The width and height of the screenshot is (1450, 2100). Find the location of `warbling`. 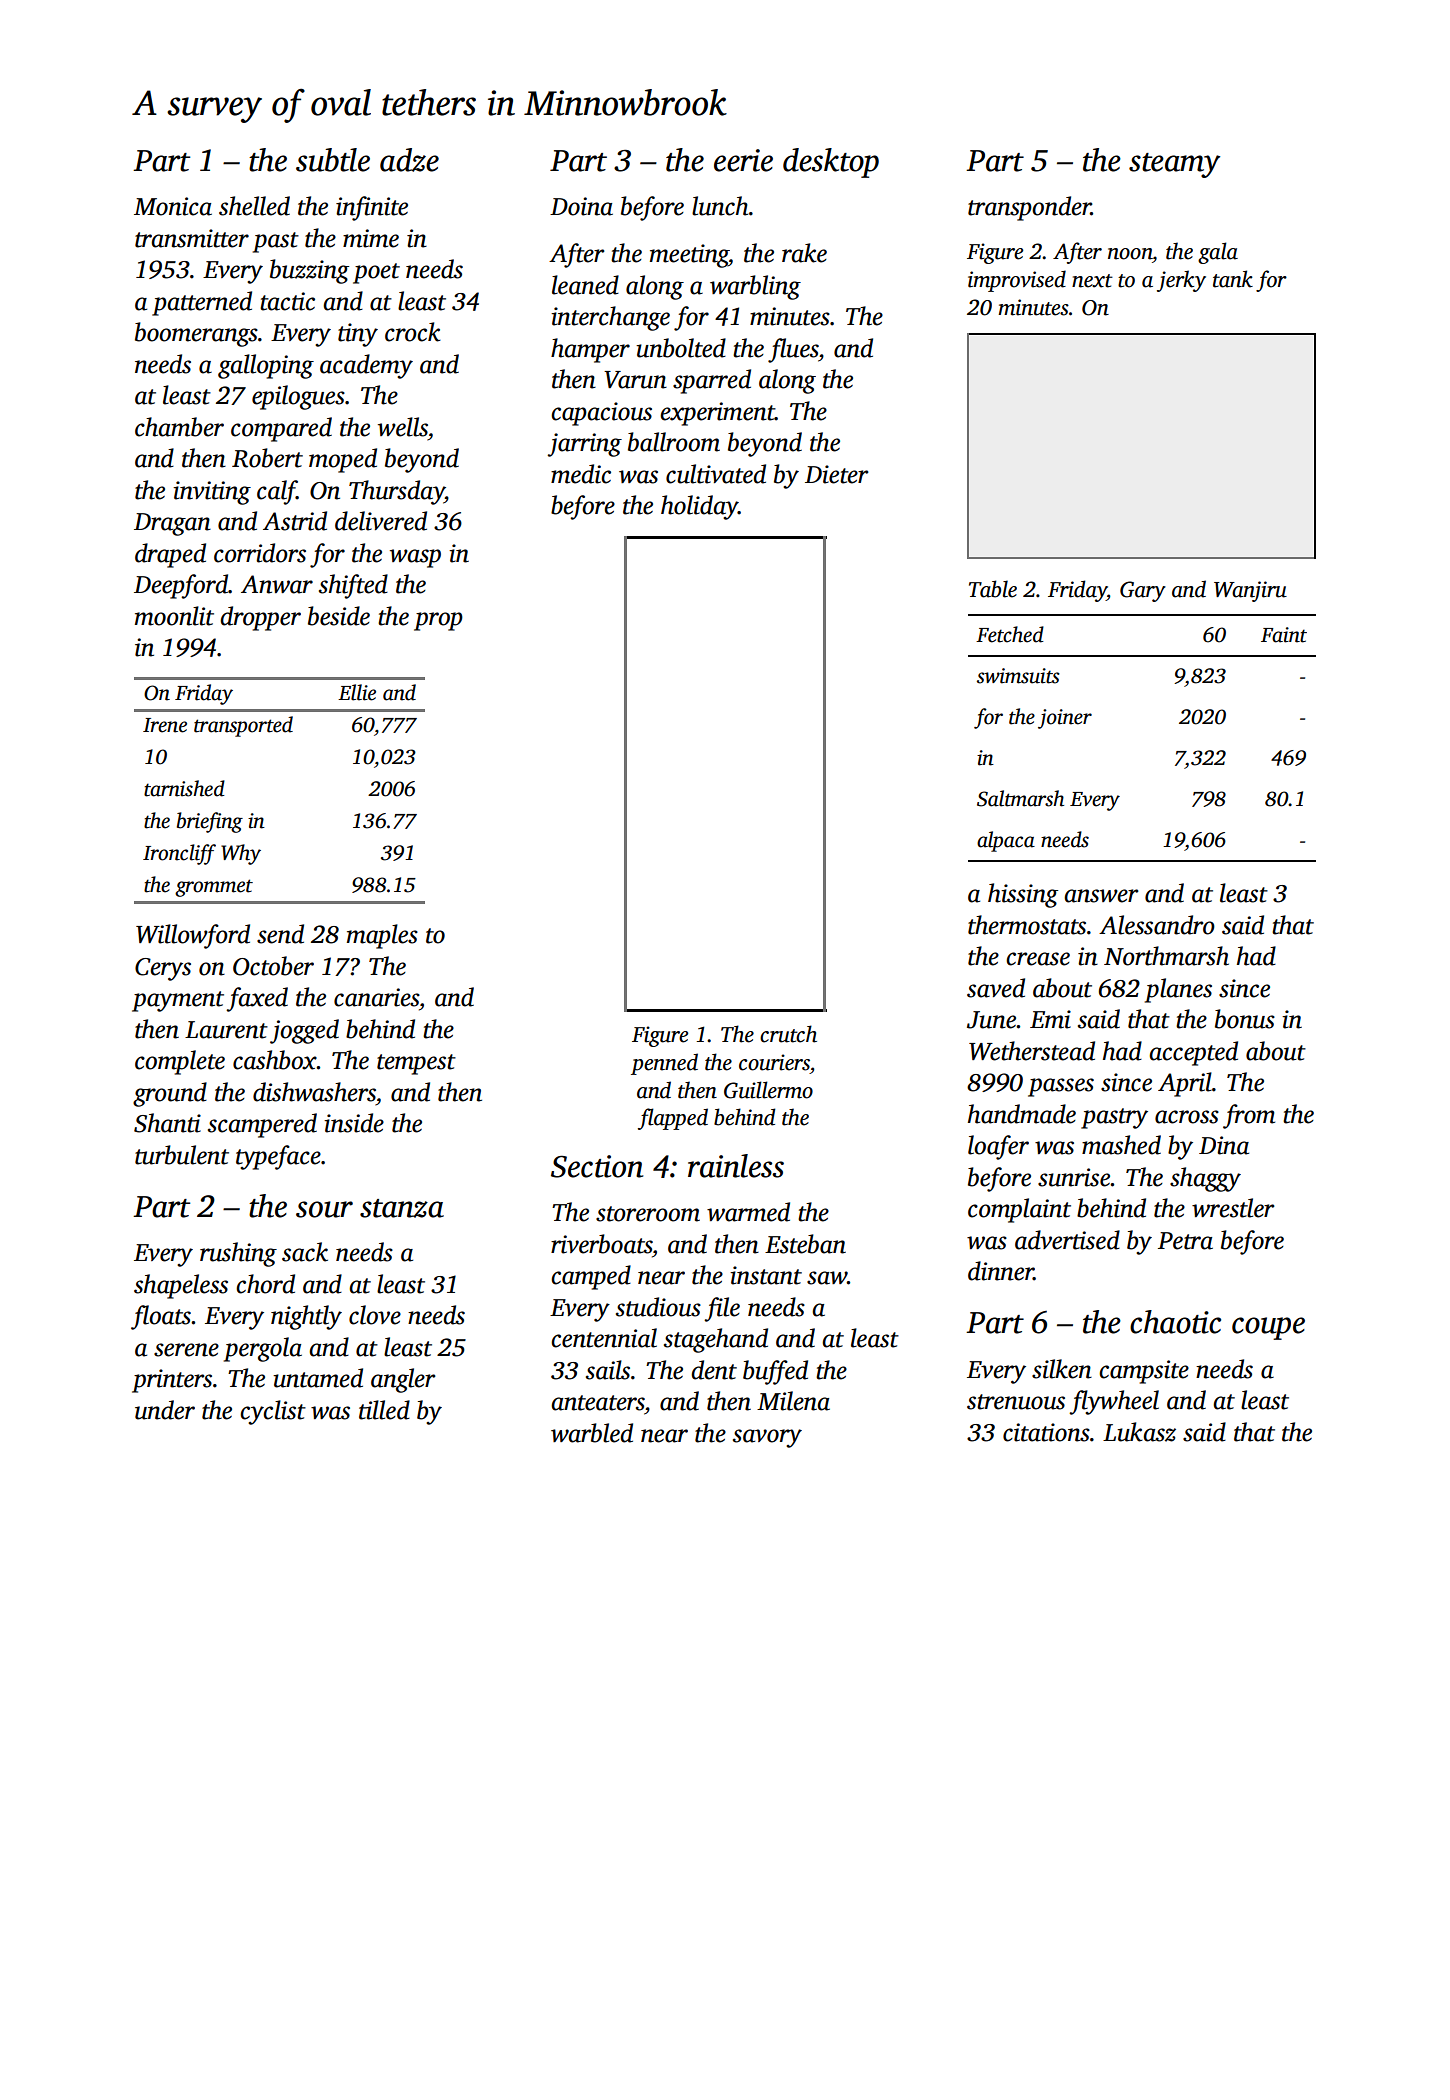

warbling is located at coordinates (755, 287).
